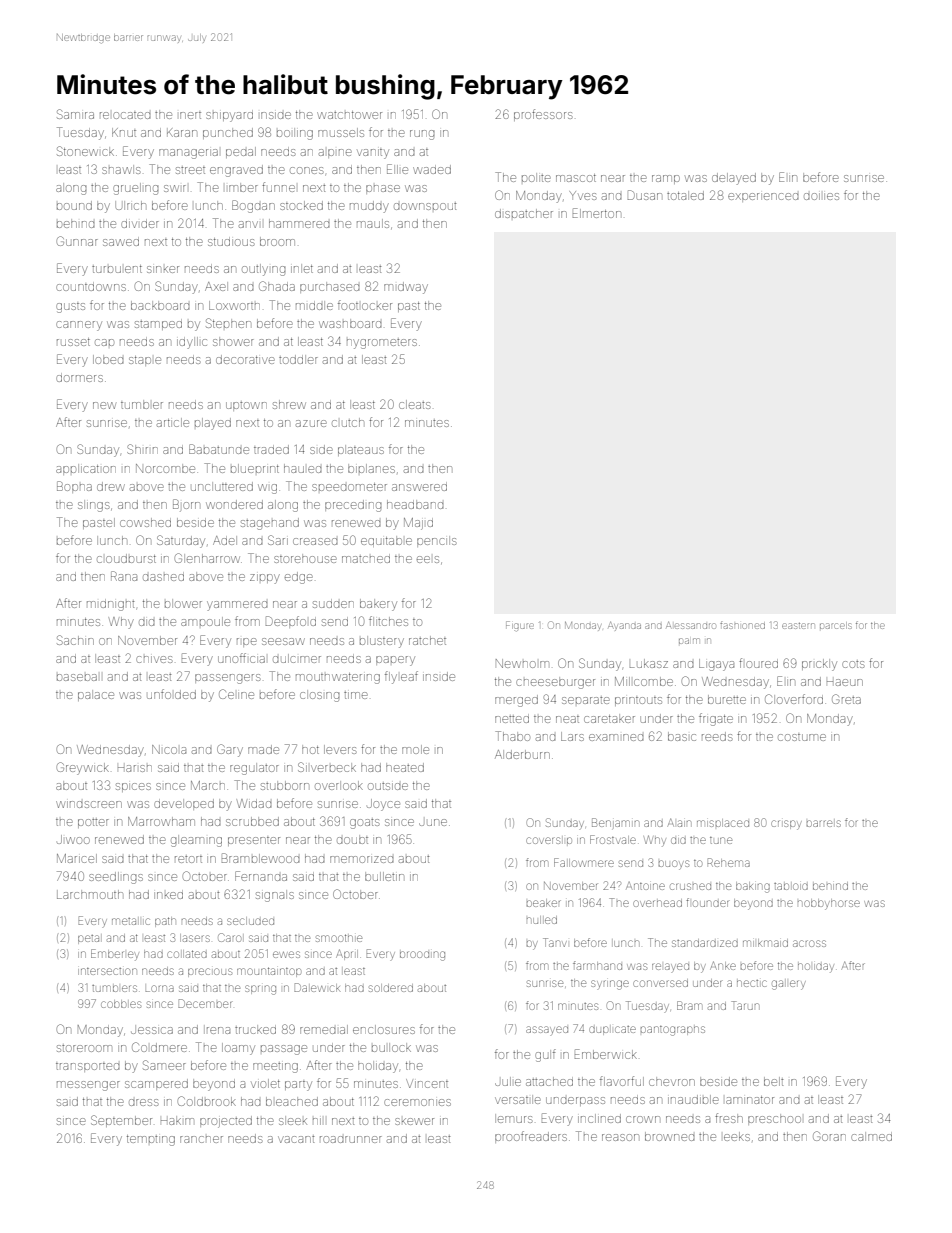  I want to click on Elmerton, so click(597, 213).
